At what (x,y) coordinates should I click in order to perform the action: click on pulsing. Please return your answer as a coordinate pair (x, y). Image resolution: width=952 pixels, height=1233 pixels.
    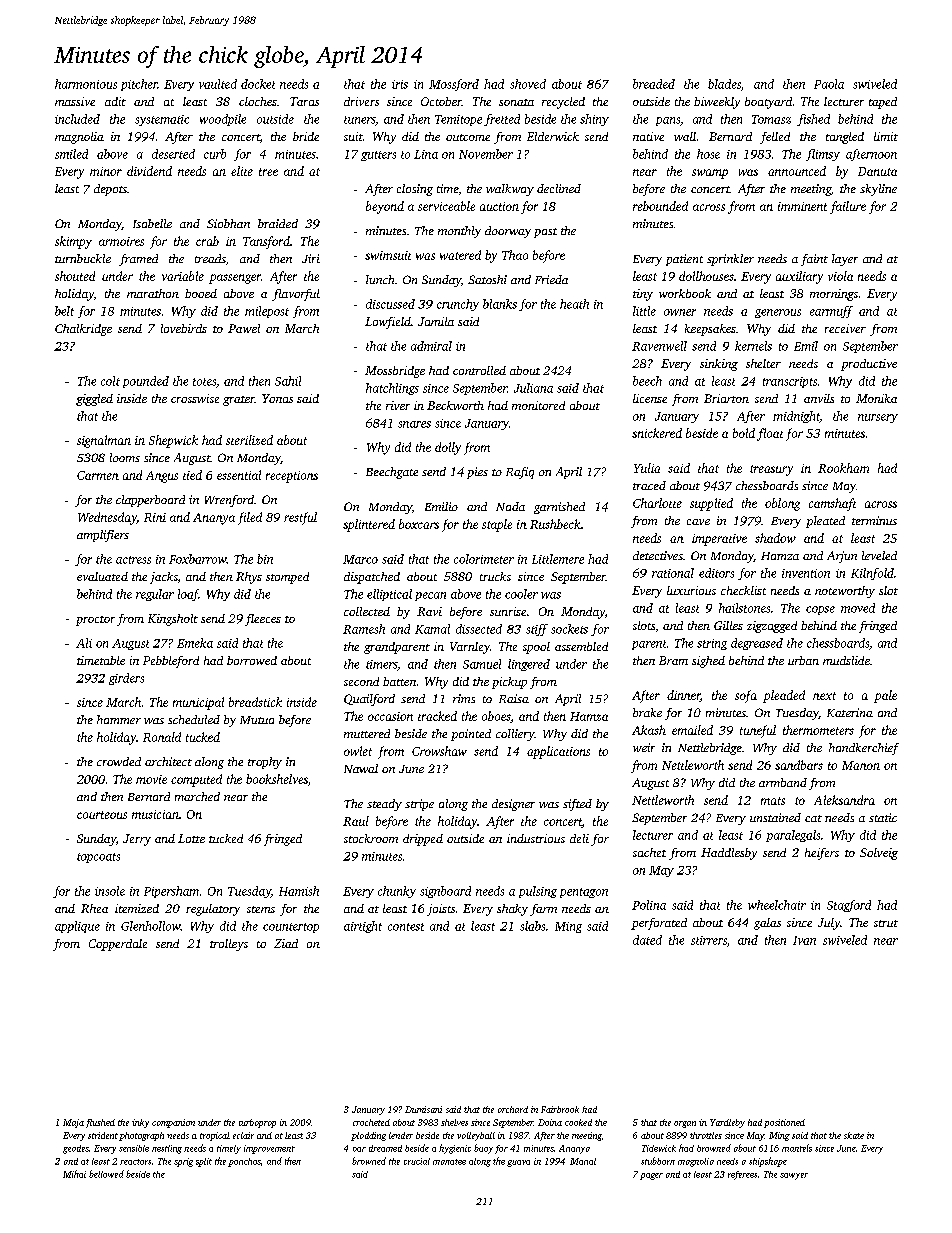
    Looking at the image, I should click on (538, 892).
